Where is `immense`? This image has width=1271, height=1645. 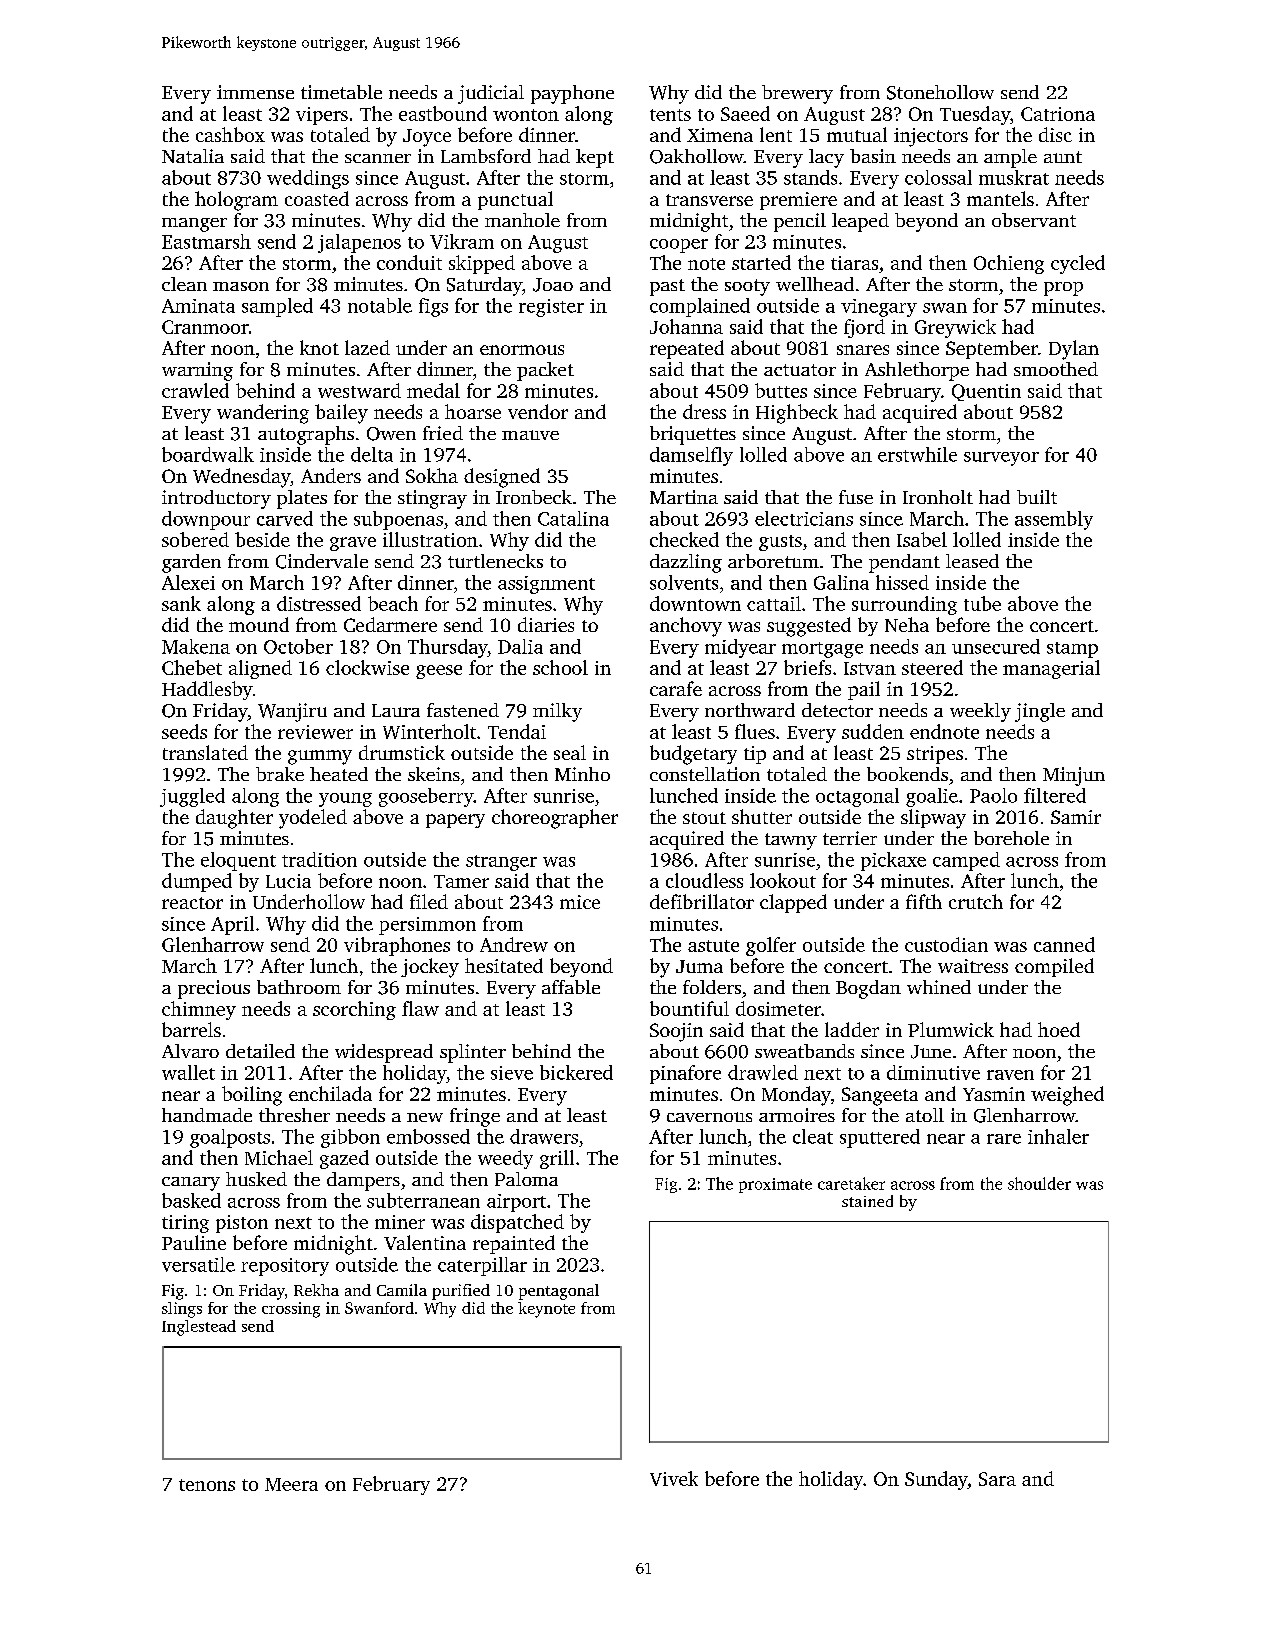 immense is located at coordinates (255, 92).
